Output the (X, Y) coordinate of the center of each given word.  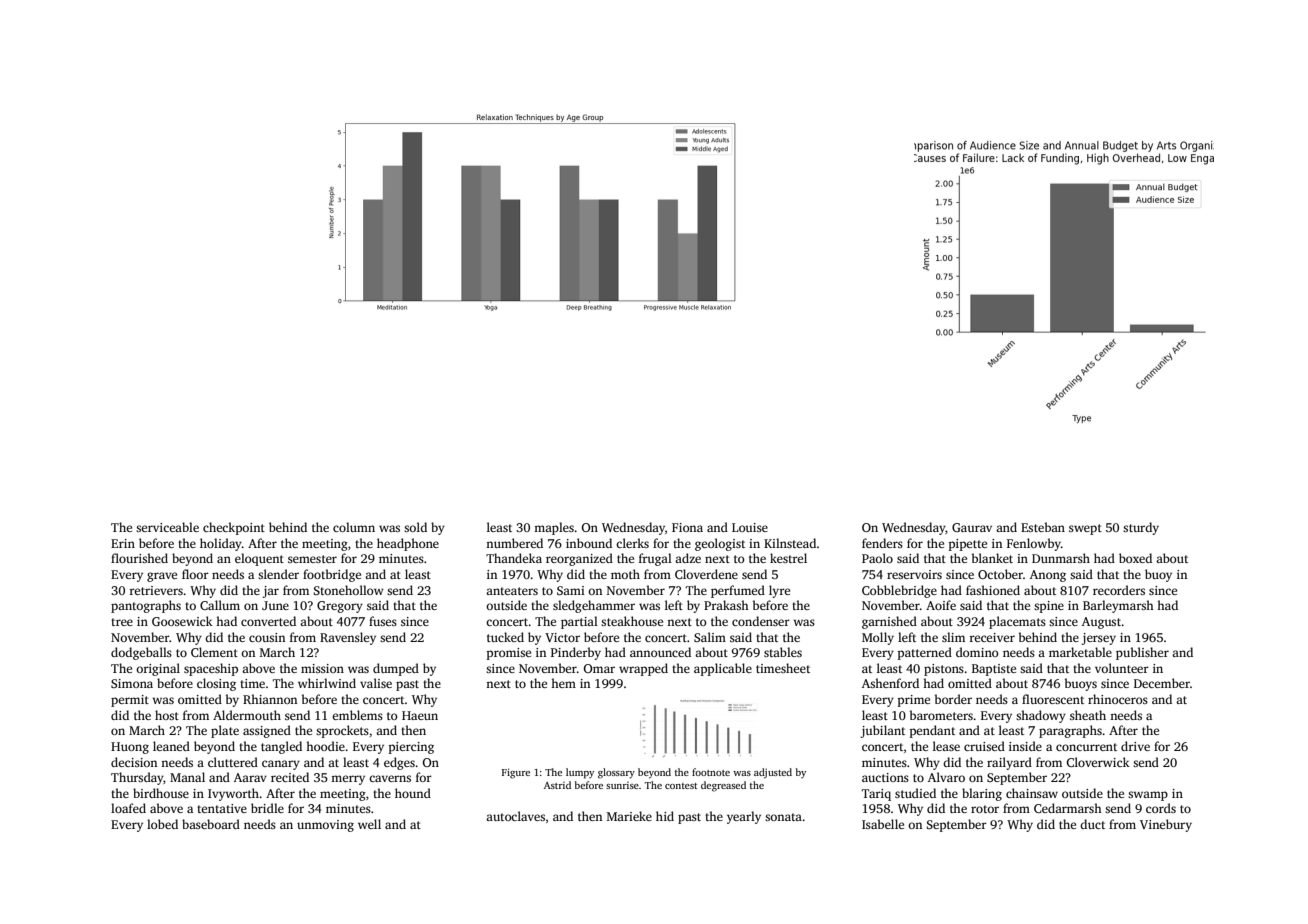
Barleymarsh (1118, 606)
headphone (408, 544)
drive (1135, 746)
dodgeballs (141, 653)
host (167, 715)
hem (563, 683)
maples (554, 528)
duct (1092, 824)
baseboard (211, 824)
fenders (882, 543)
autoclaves (515, 816)
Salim (710, 637)
